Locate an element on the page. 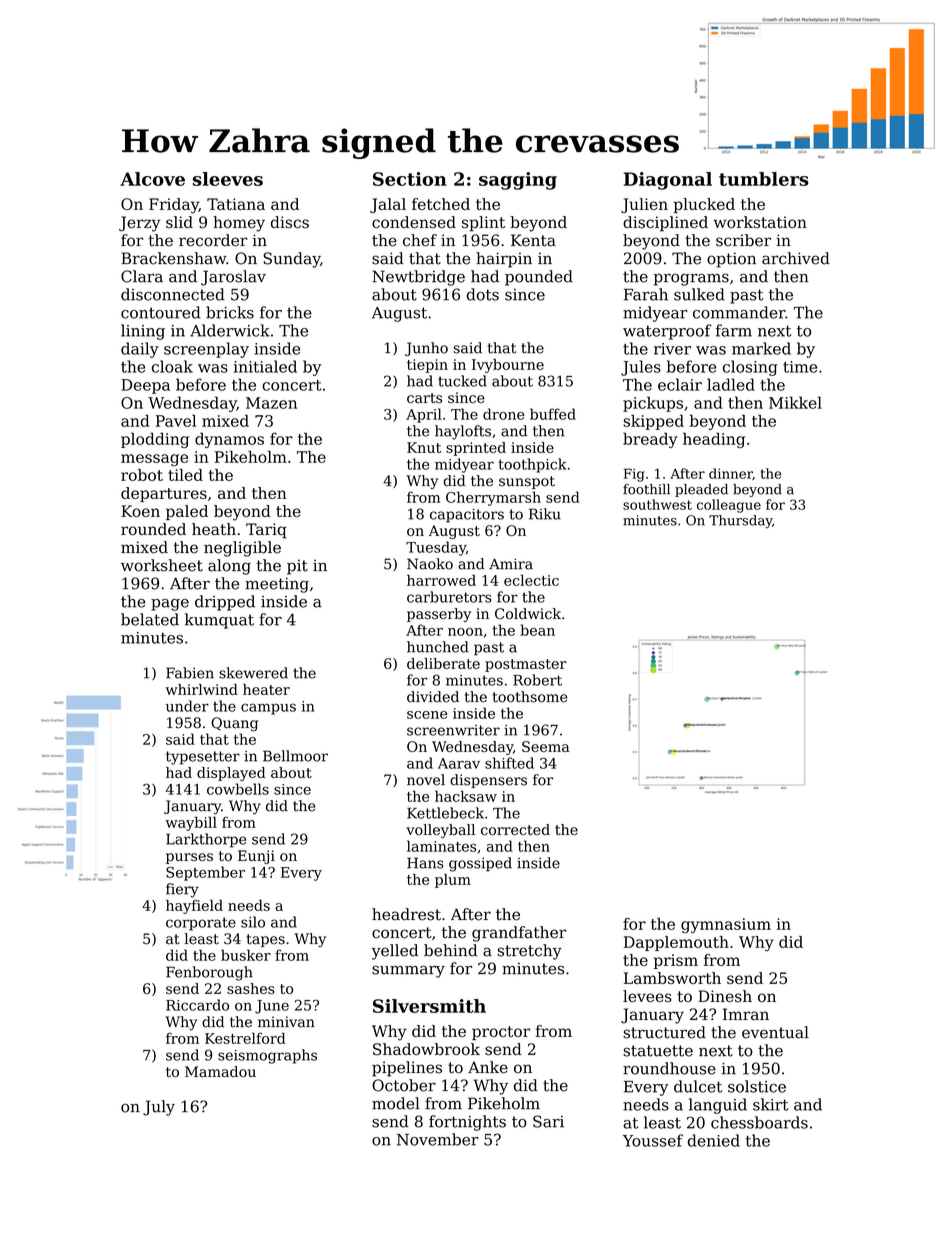 The height and width of the page is (1233, 952). scene is located at coordinates (427, 715).
